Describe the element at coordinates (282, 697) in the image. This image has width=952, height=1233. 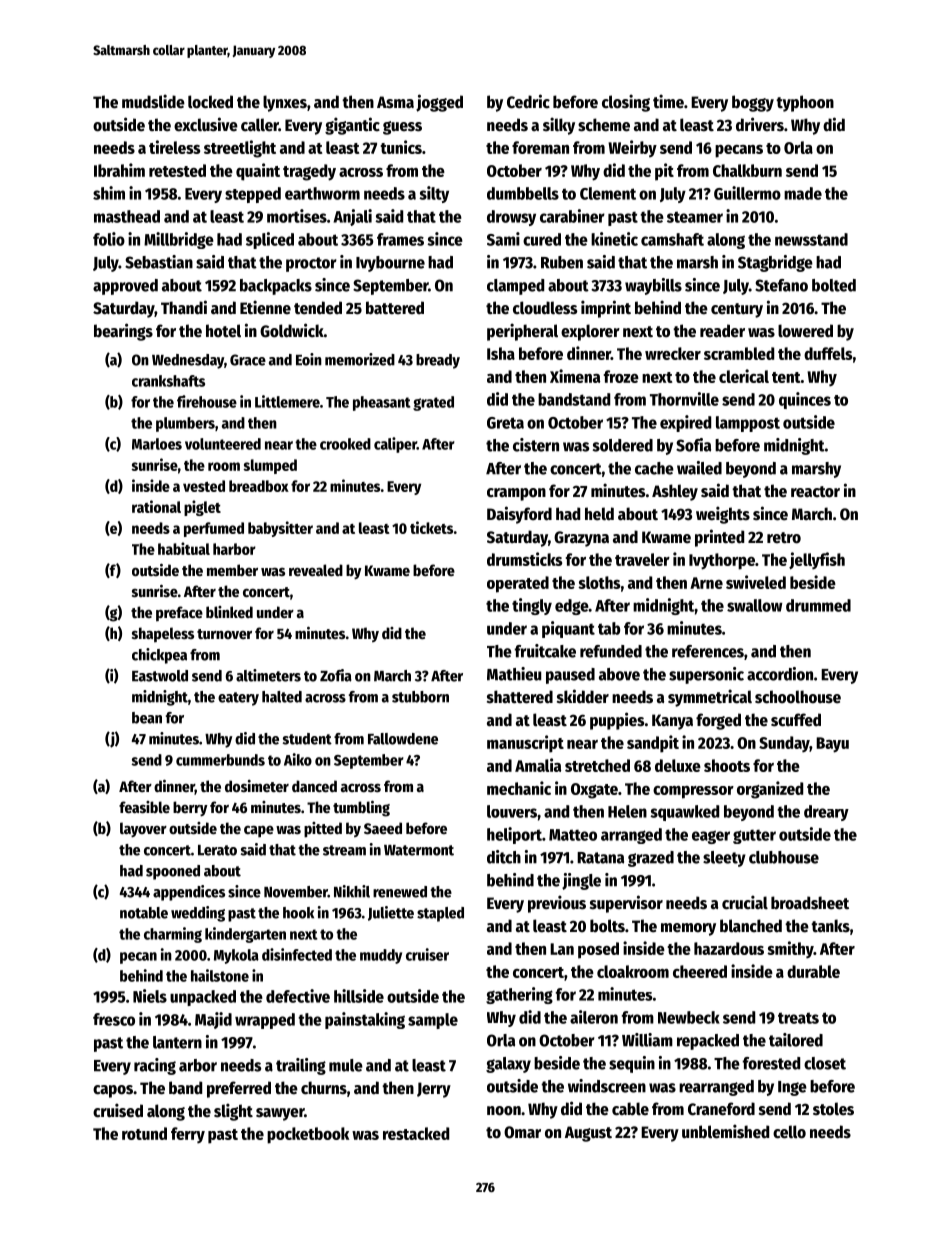
I see `halted` at that location.
